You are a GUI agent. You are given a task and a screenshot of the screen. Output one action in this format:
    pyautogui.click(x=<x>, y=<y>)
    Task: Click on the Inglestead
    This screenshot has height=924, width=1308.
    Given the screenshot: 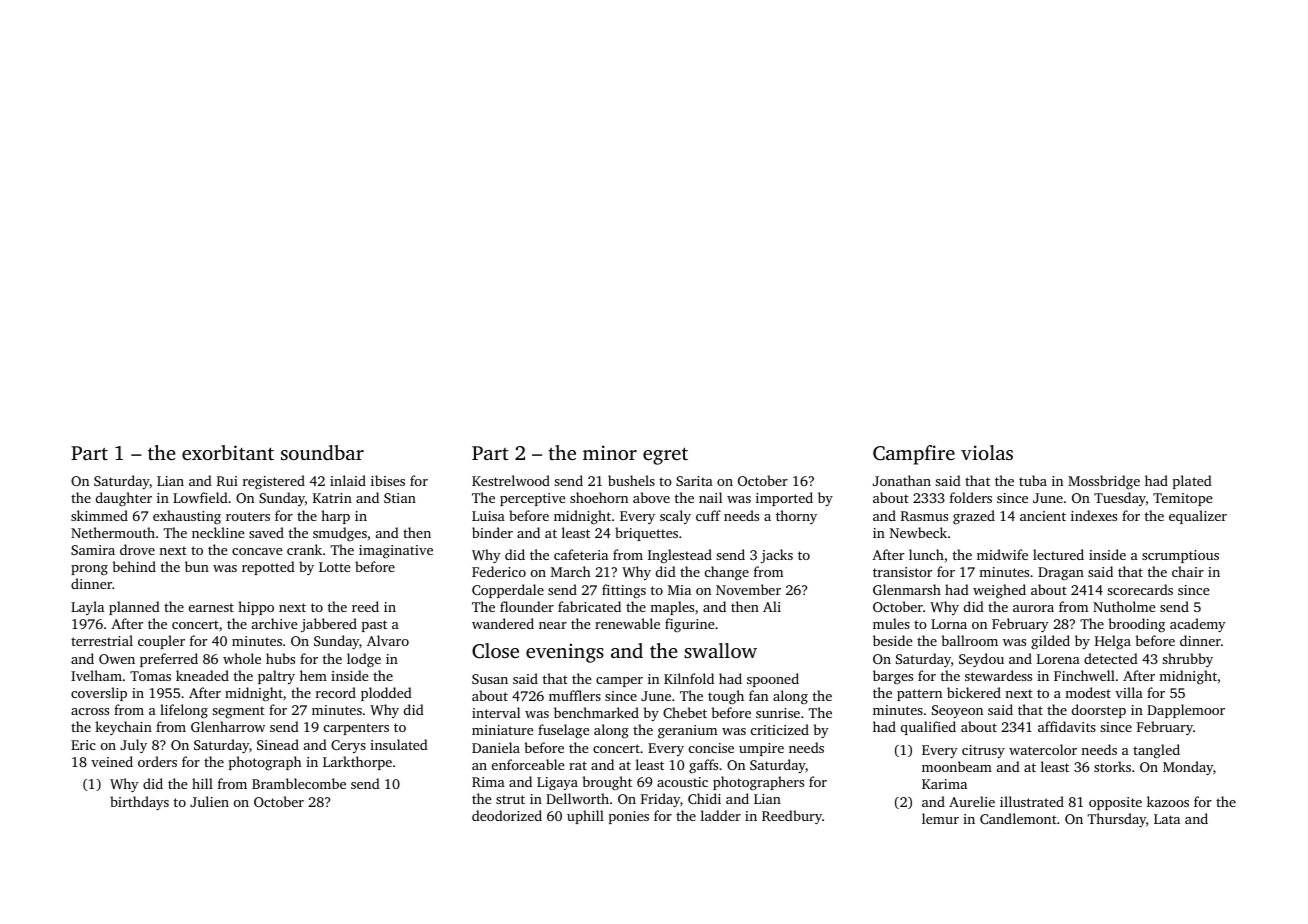 What is the action you would take?
    pyautogui.click(x=680, y=556)
